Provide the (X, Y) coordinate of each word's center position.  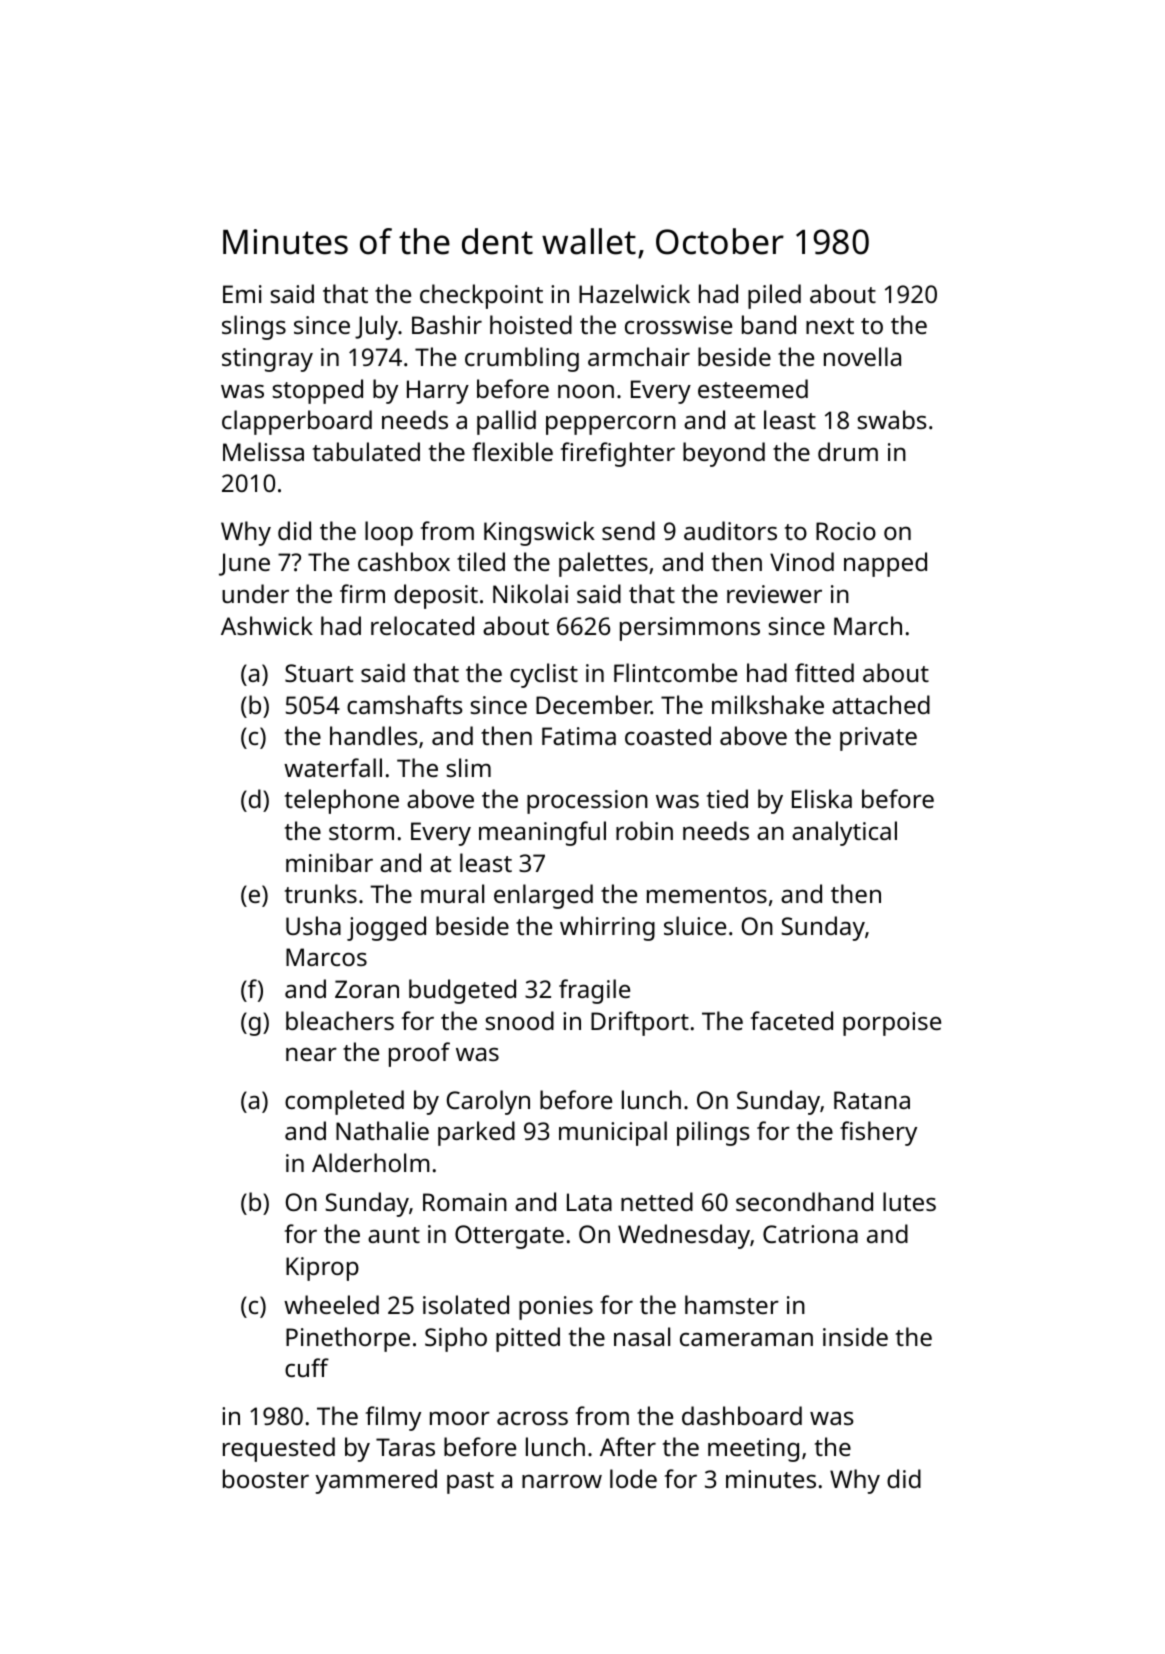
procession (587, 802)
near (311, 1054)
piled (774, 296)
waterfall (333, 767)
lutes (909, 1201)
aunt (394, 1235)
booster (266, 1478)
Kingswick (539, 533)
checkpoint (481, 296)
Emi (242, 294)
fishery (878, 1133)
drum (848, 451)
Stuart (319, 673)
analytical (844, 833)
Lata (589, 1202)
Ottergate (509, 1237)
